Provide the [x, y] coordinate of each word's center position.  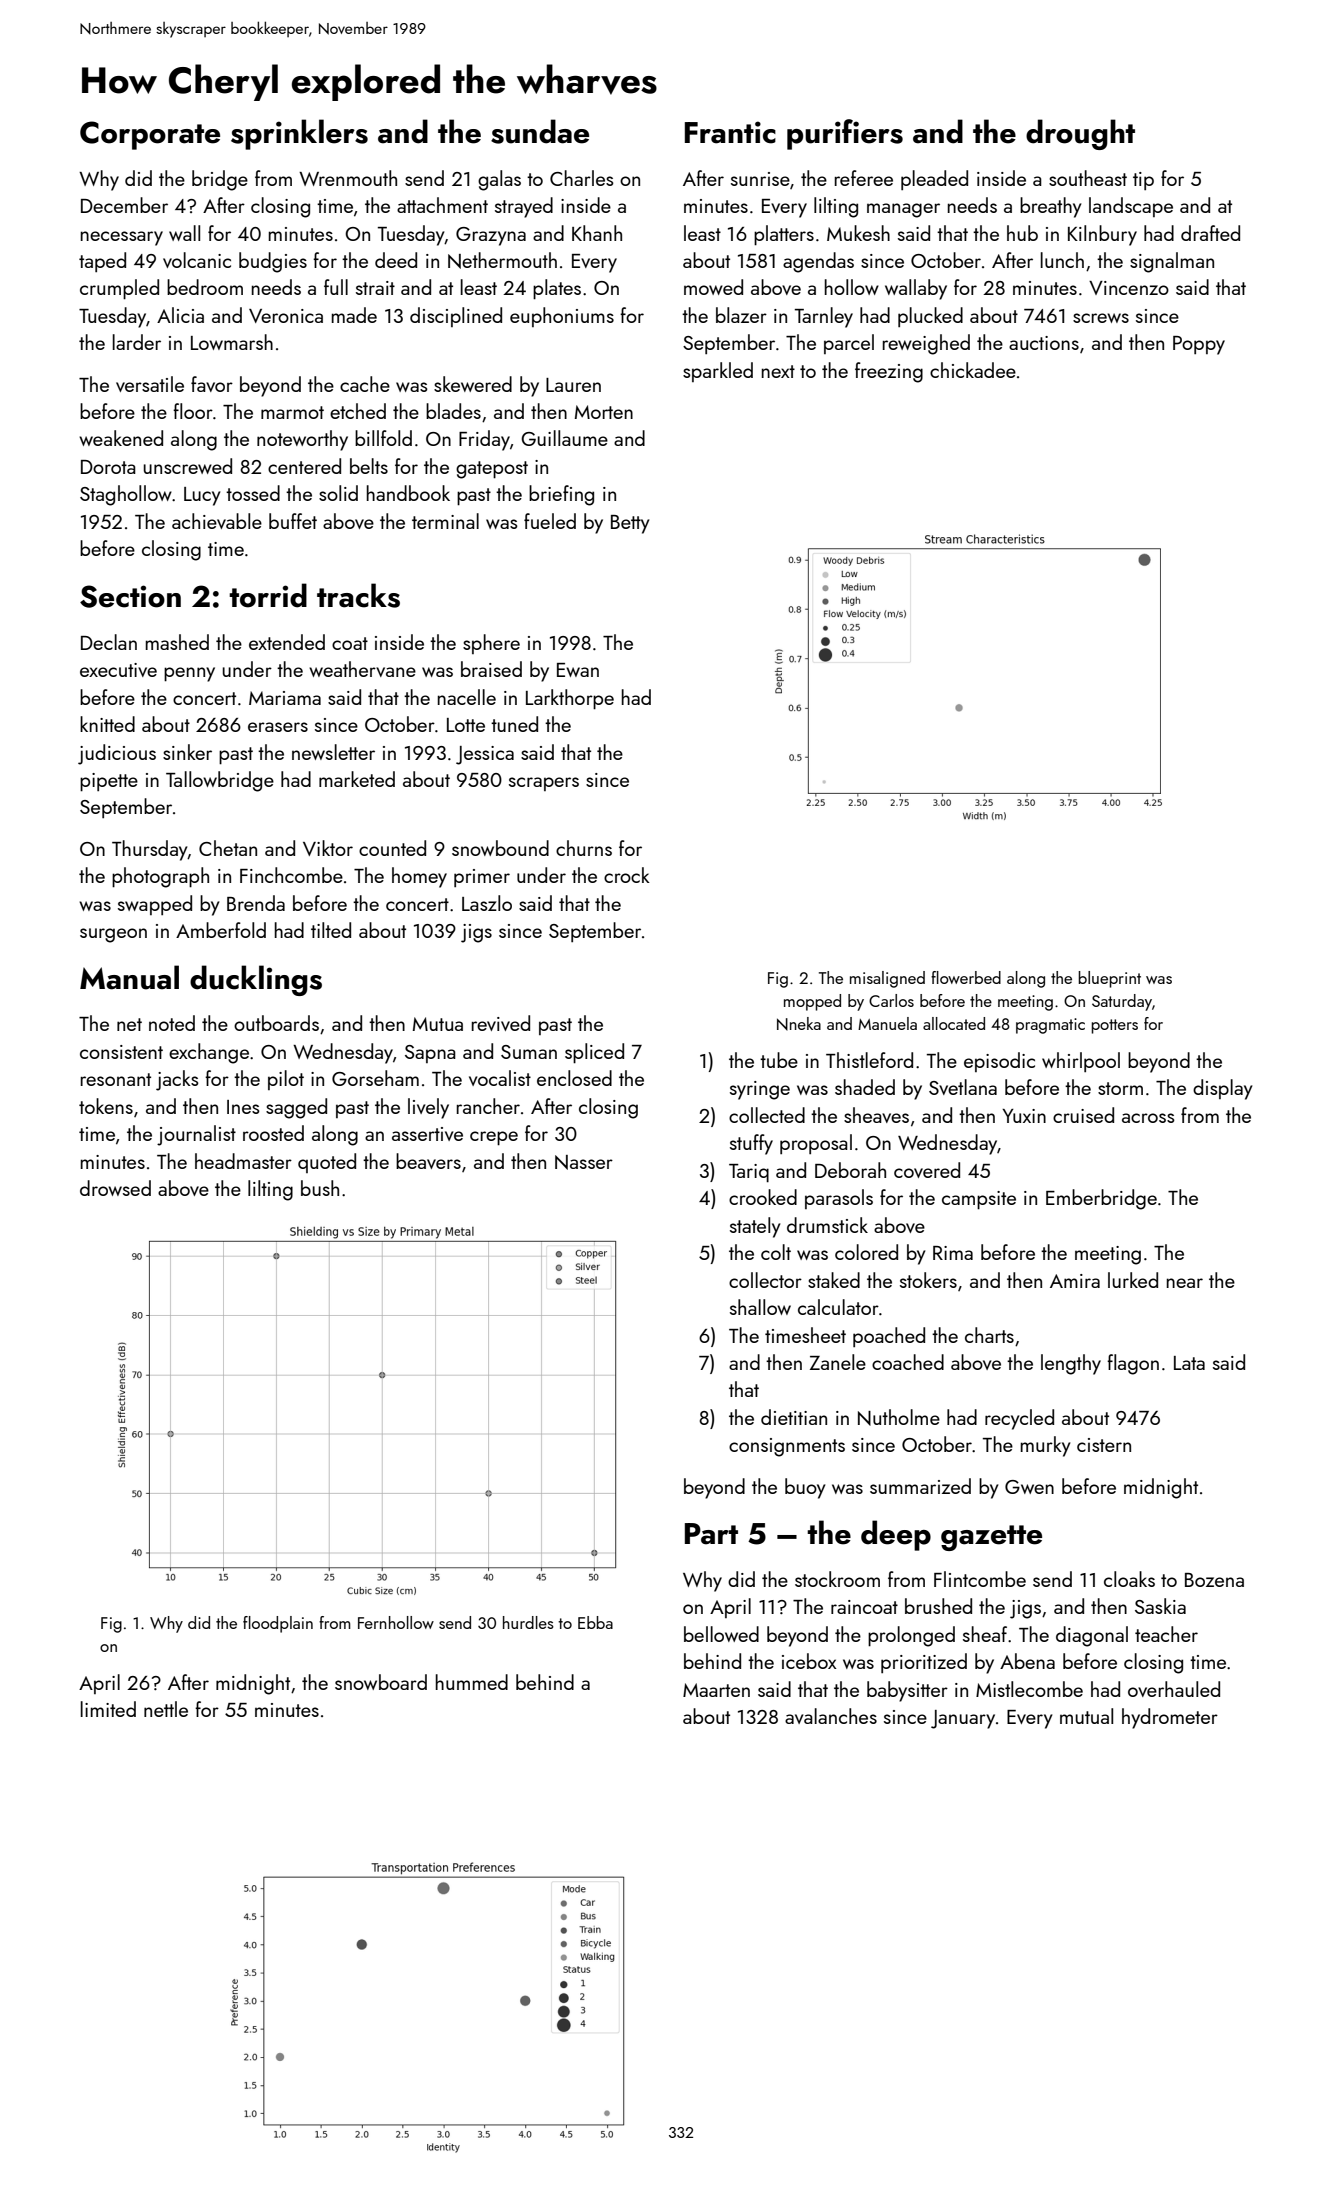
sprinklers [299, 134]
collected [767, 1115]
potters [1114, 1026]
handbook [408, 493]
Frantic [730, 132]
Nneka [799, 1024]
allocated [954, 1023]
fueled [550, 521]
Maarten [716, 1690]
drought [1080, 134]
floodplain [278, 1624]
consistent [121, 1052]
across [1148, 1118]
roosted [273, 1133]
